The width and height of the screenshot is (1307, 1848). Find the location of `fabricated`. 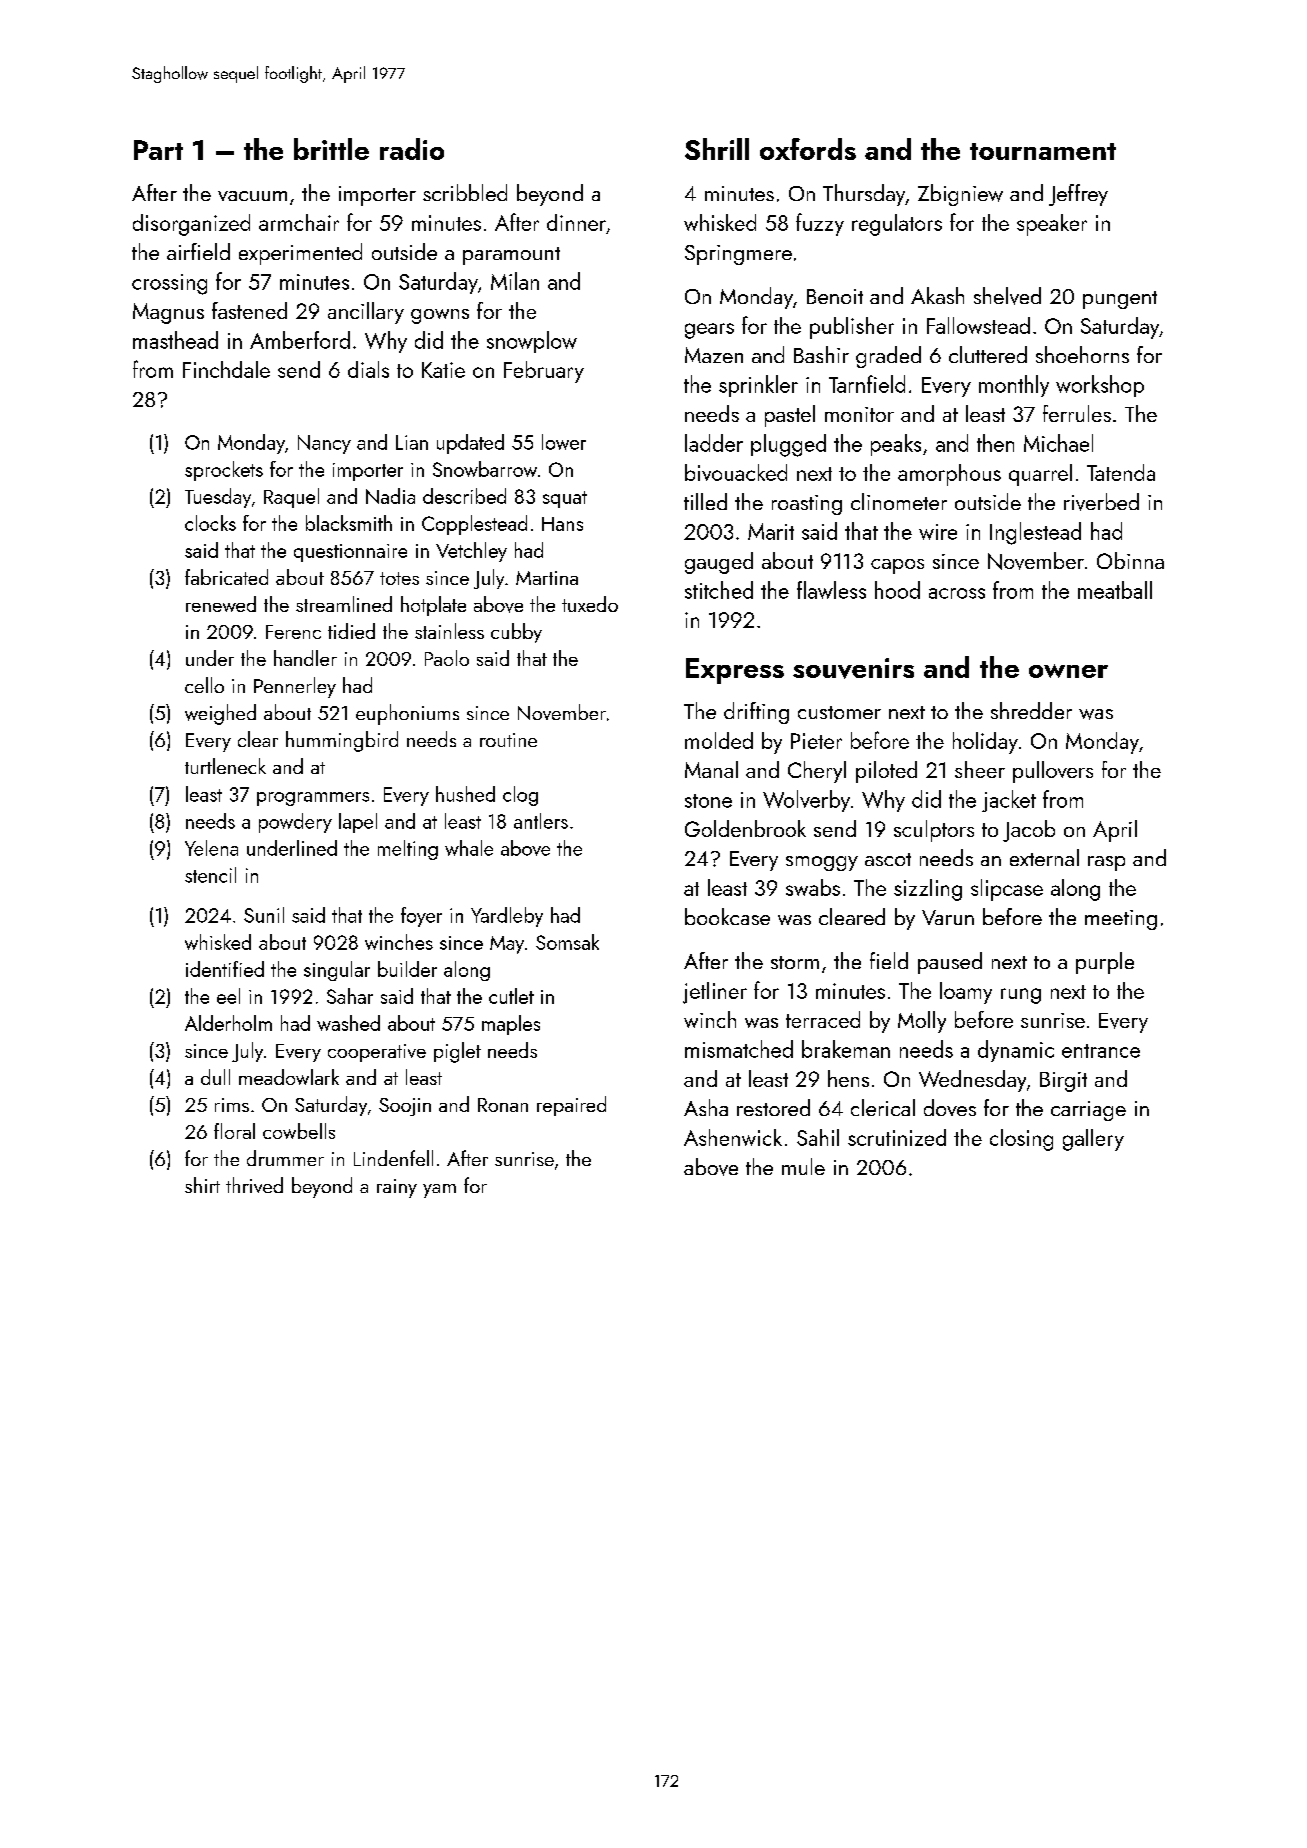

fabricated is located at coordinates (226, 577).
